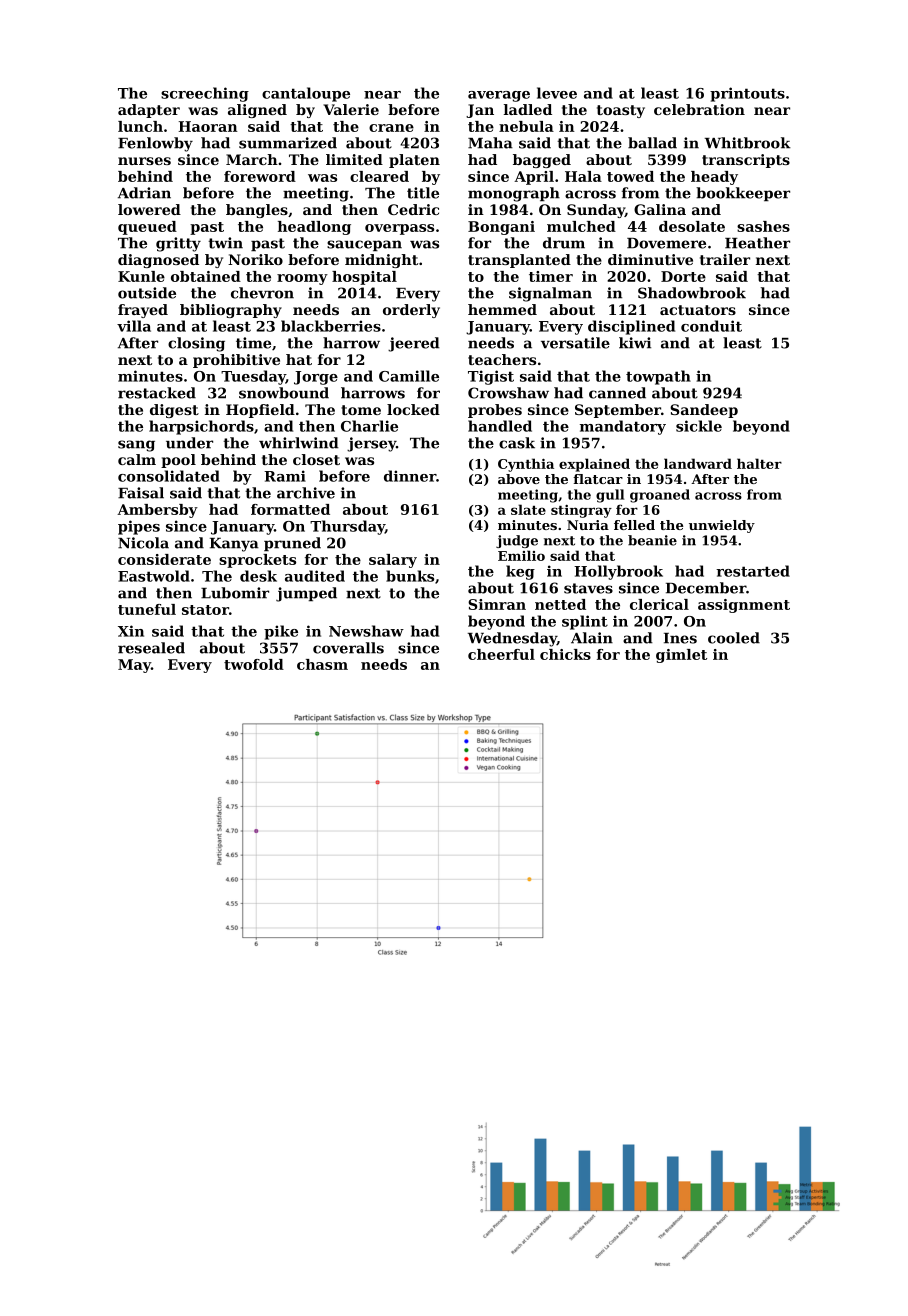 Image resolution: width=908 pixels, height=1316 pixels. What do you see at coordinates (151, 648) in the screenshot?
I see `resealed` at bounding box center [151, 648].
